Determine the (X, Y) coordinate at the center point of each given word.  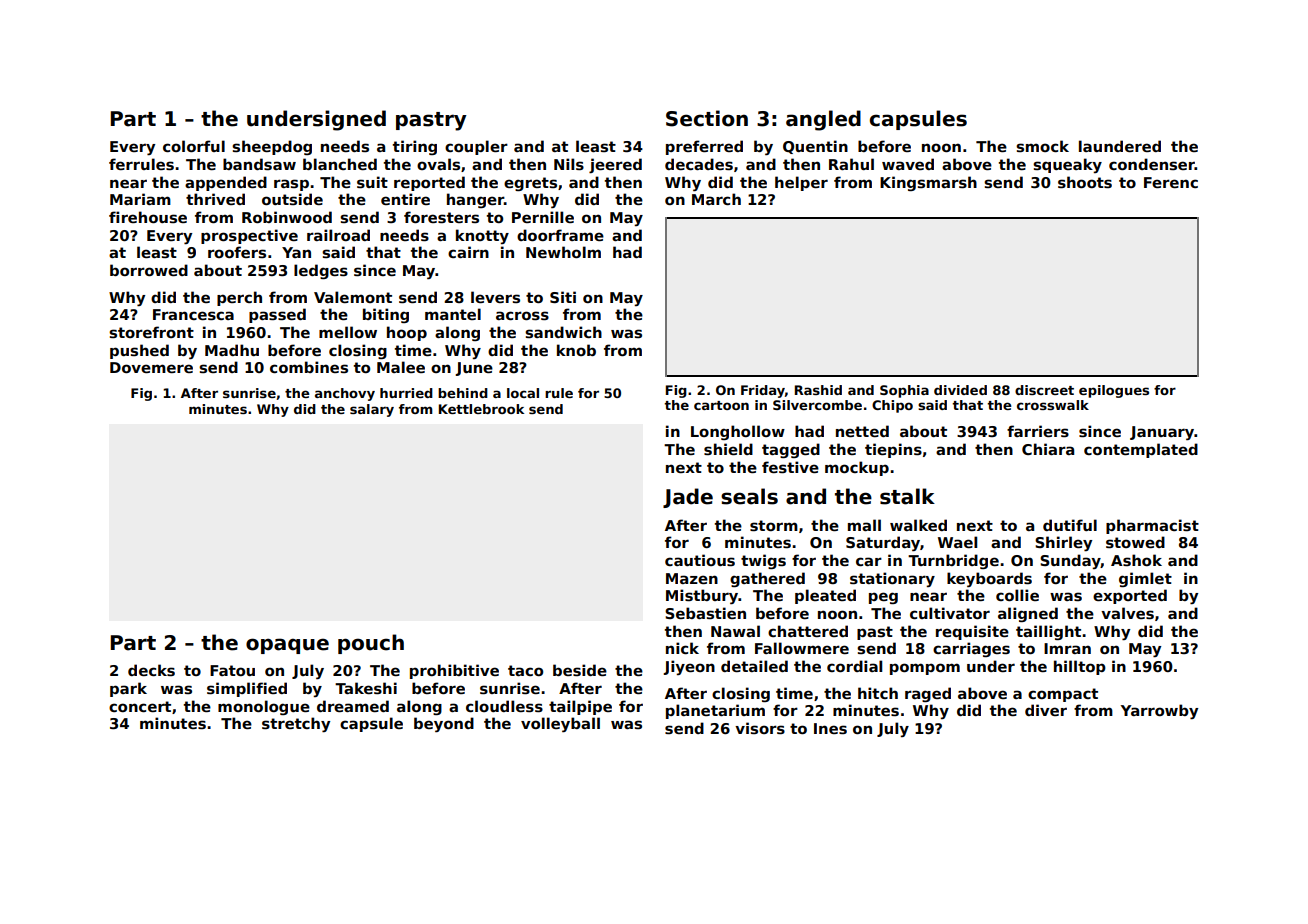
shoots (1085, 182)
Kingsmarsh (928, 183)
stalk (907, 496)
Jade (688, 498)
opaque (287, 646)
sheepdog (272, 147)
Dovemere (151, 367)
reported (429, 183)
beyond (444, 724)
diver (1046, 710)
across (522, 316)
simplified (247, 689)
